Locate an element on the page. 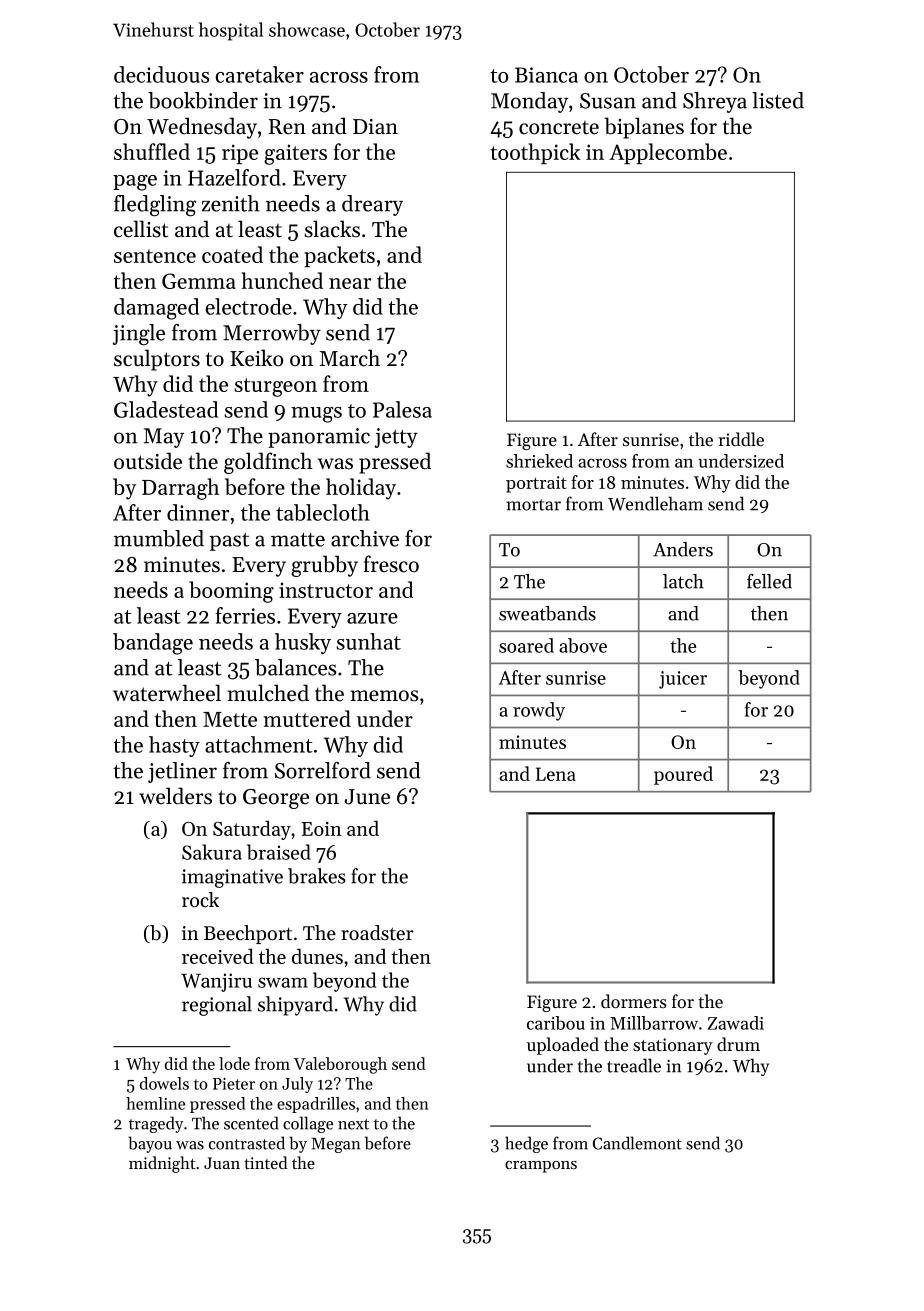  shrieked is located at coordinates (539, 461).
